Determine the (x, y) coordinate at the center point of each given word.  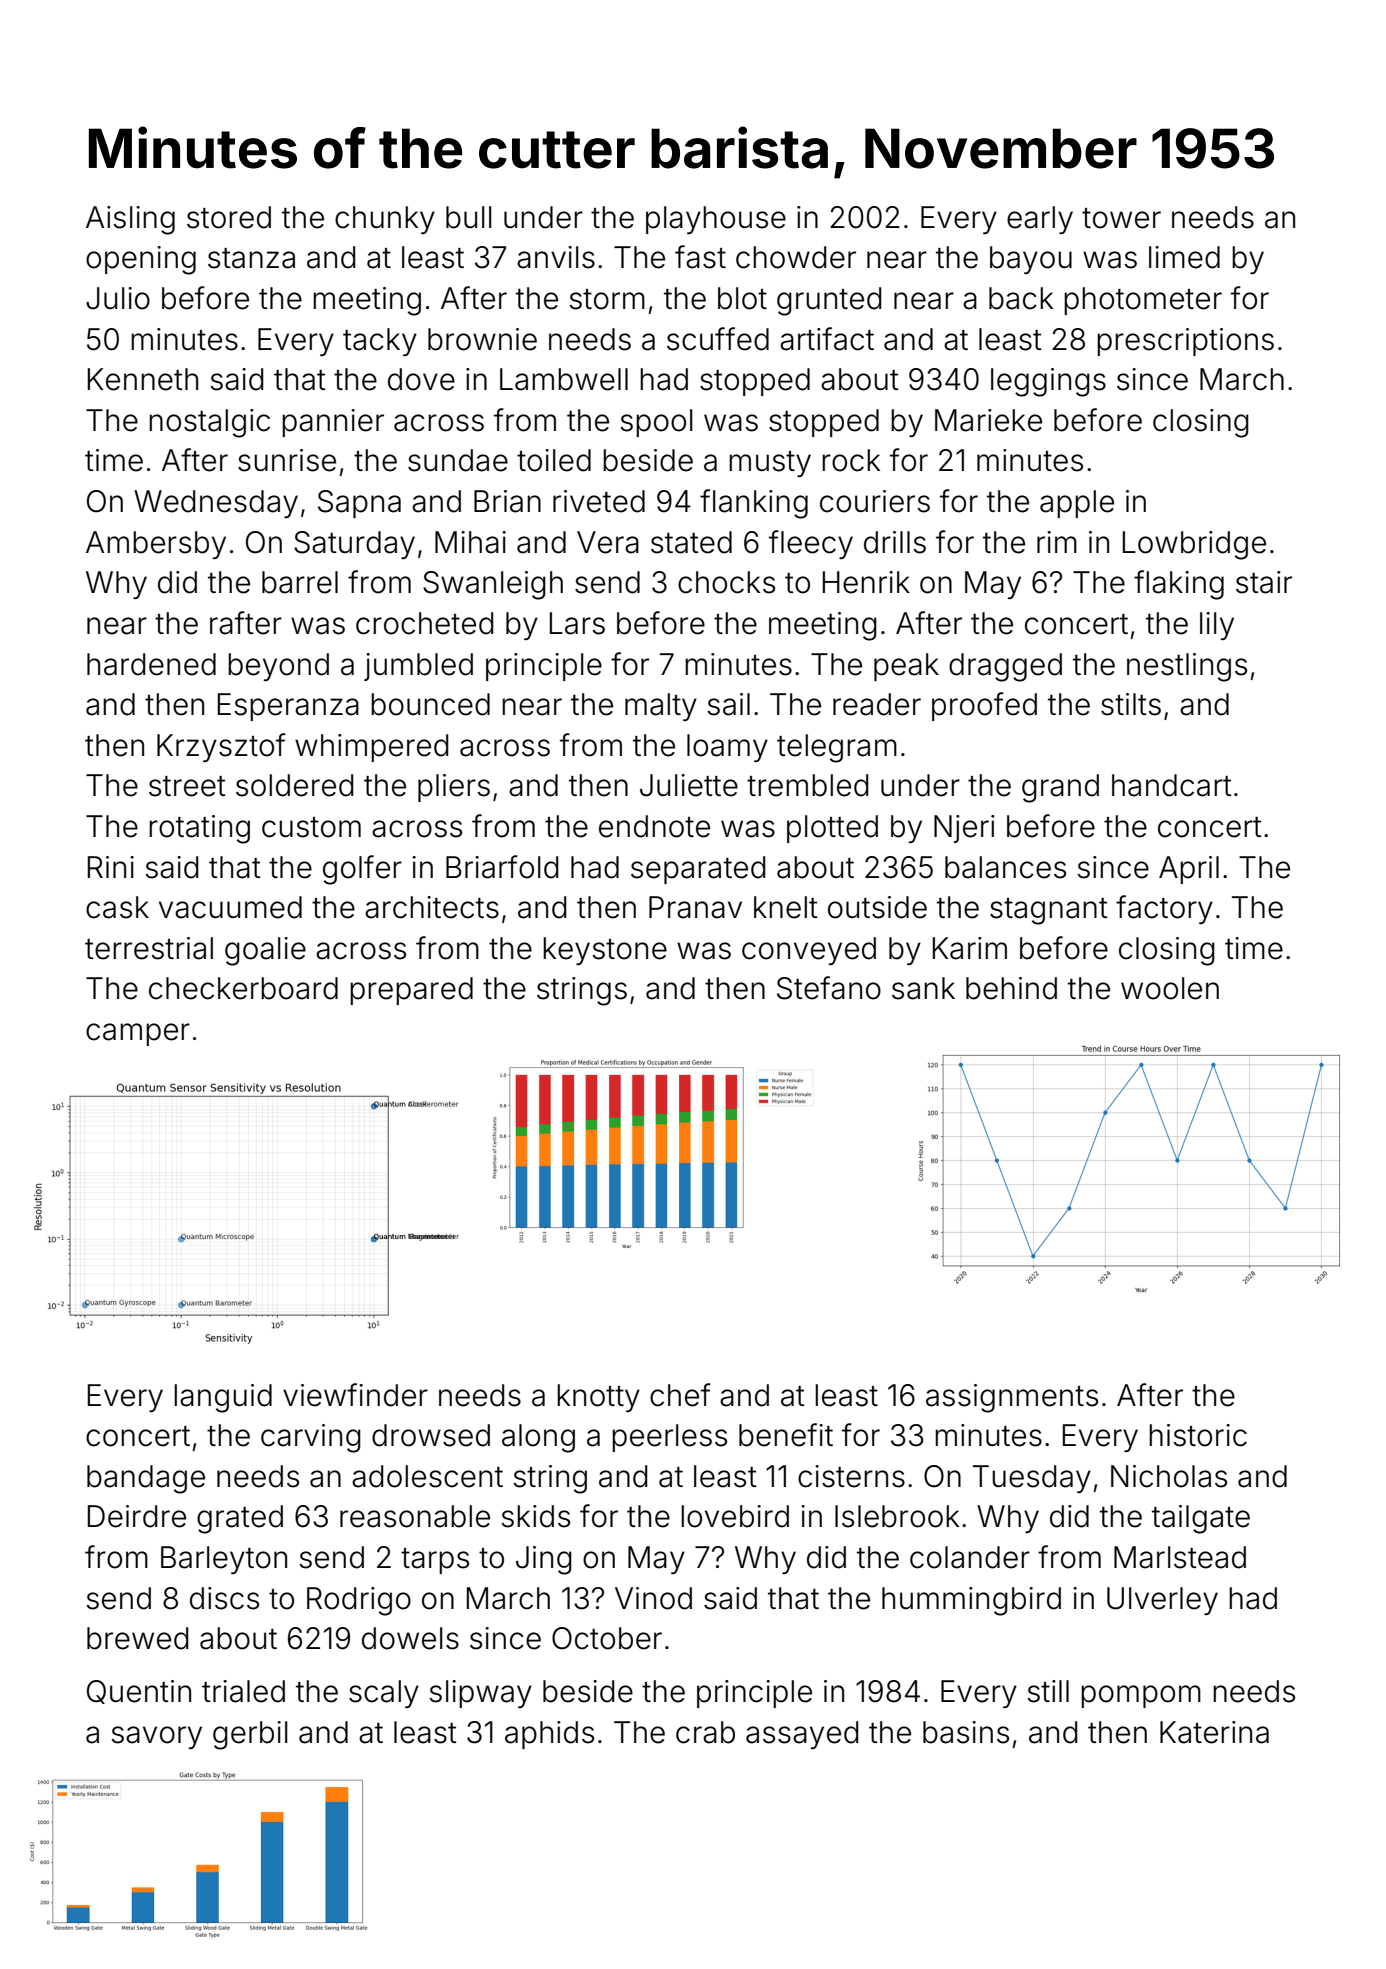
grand (1060, 788)
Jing (544, 1560)
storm (607, 299)
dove (421, 379)
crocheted (424, 623)
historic (1198, 1435)
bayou (1031, 260)
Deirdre (137, 1516)
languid (223, 1398)
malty (661, 707)
